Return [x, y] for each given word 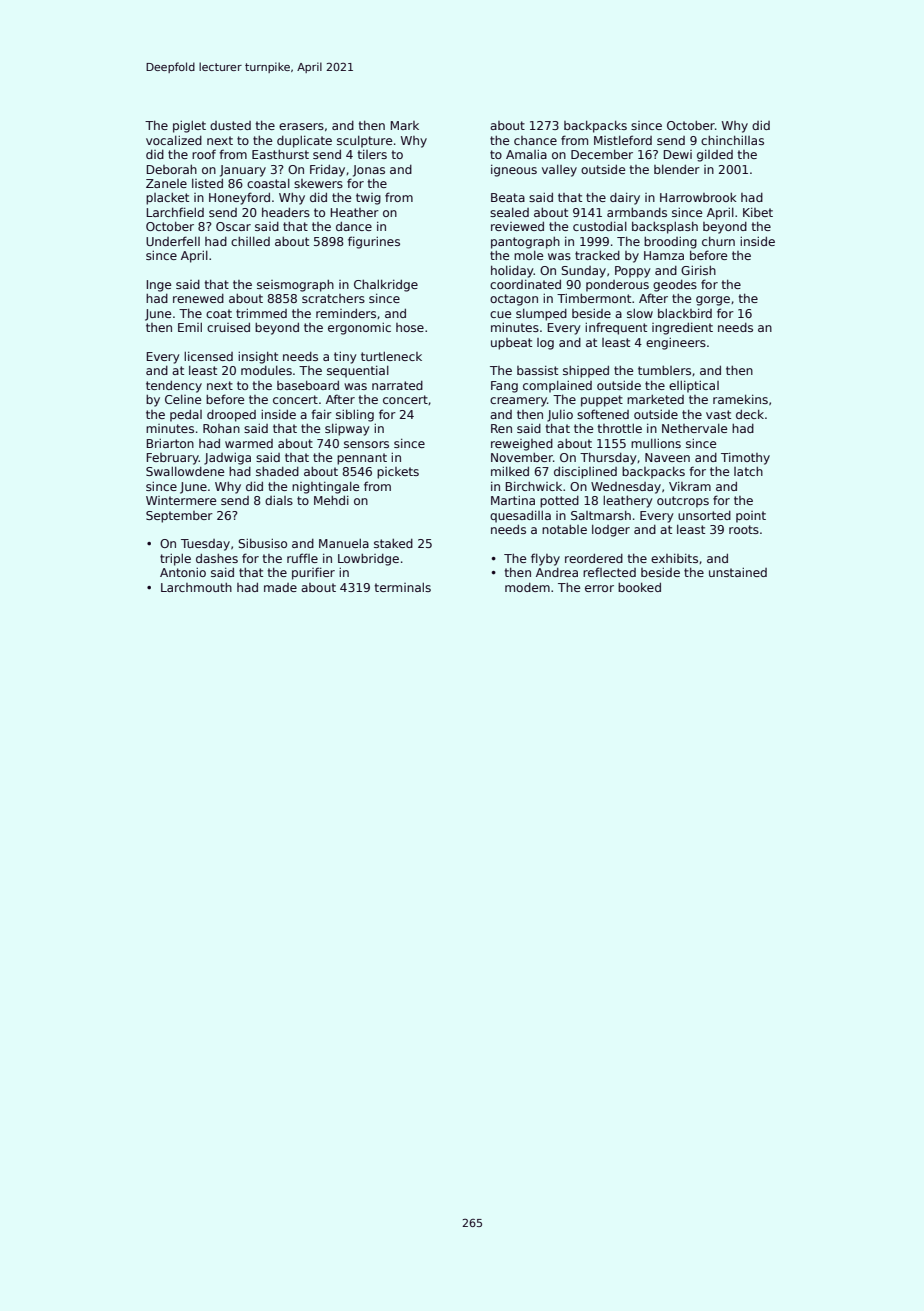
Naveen [667, 457]
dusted [230, 125]
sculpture [364, 142]
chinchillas [732, 140]
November [522, 457]
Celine [183, 399]
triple [175, 560]
